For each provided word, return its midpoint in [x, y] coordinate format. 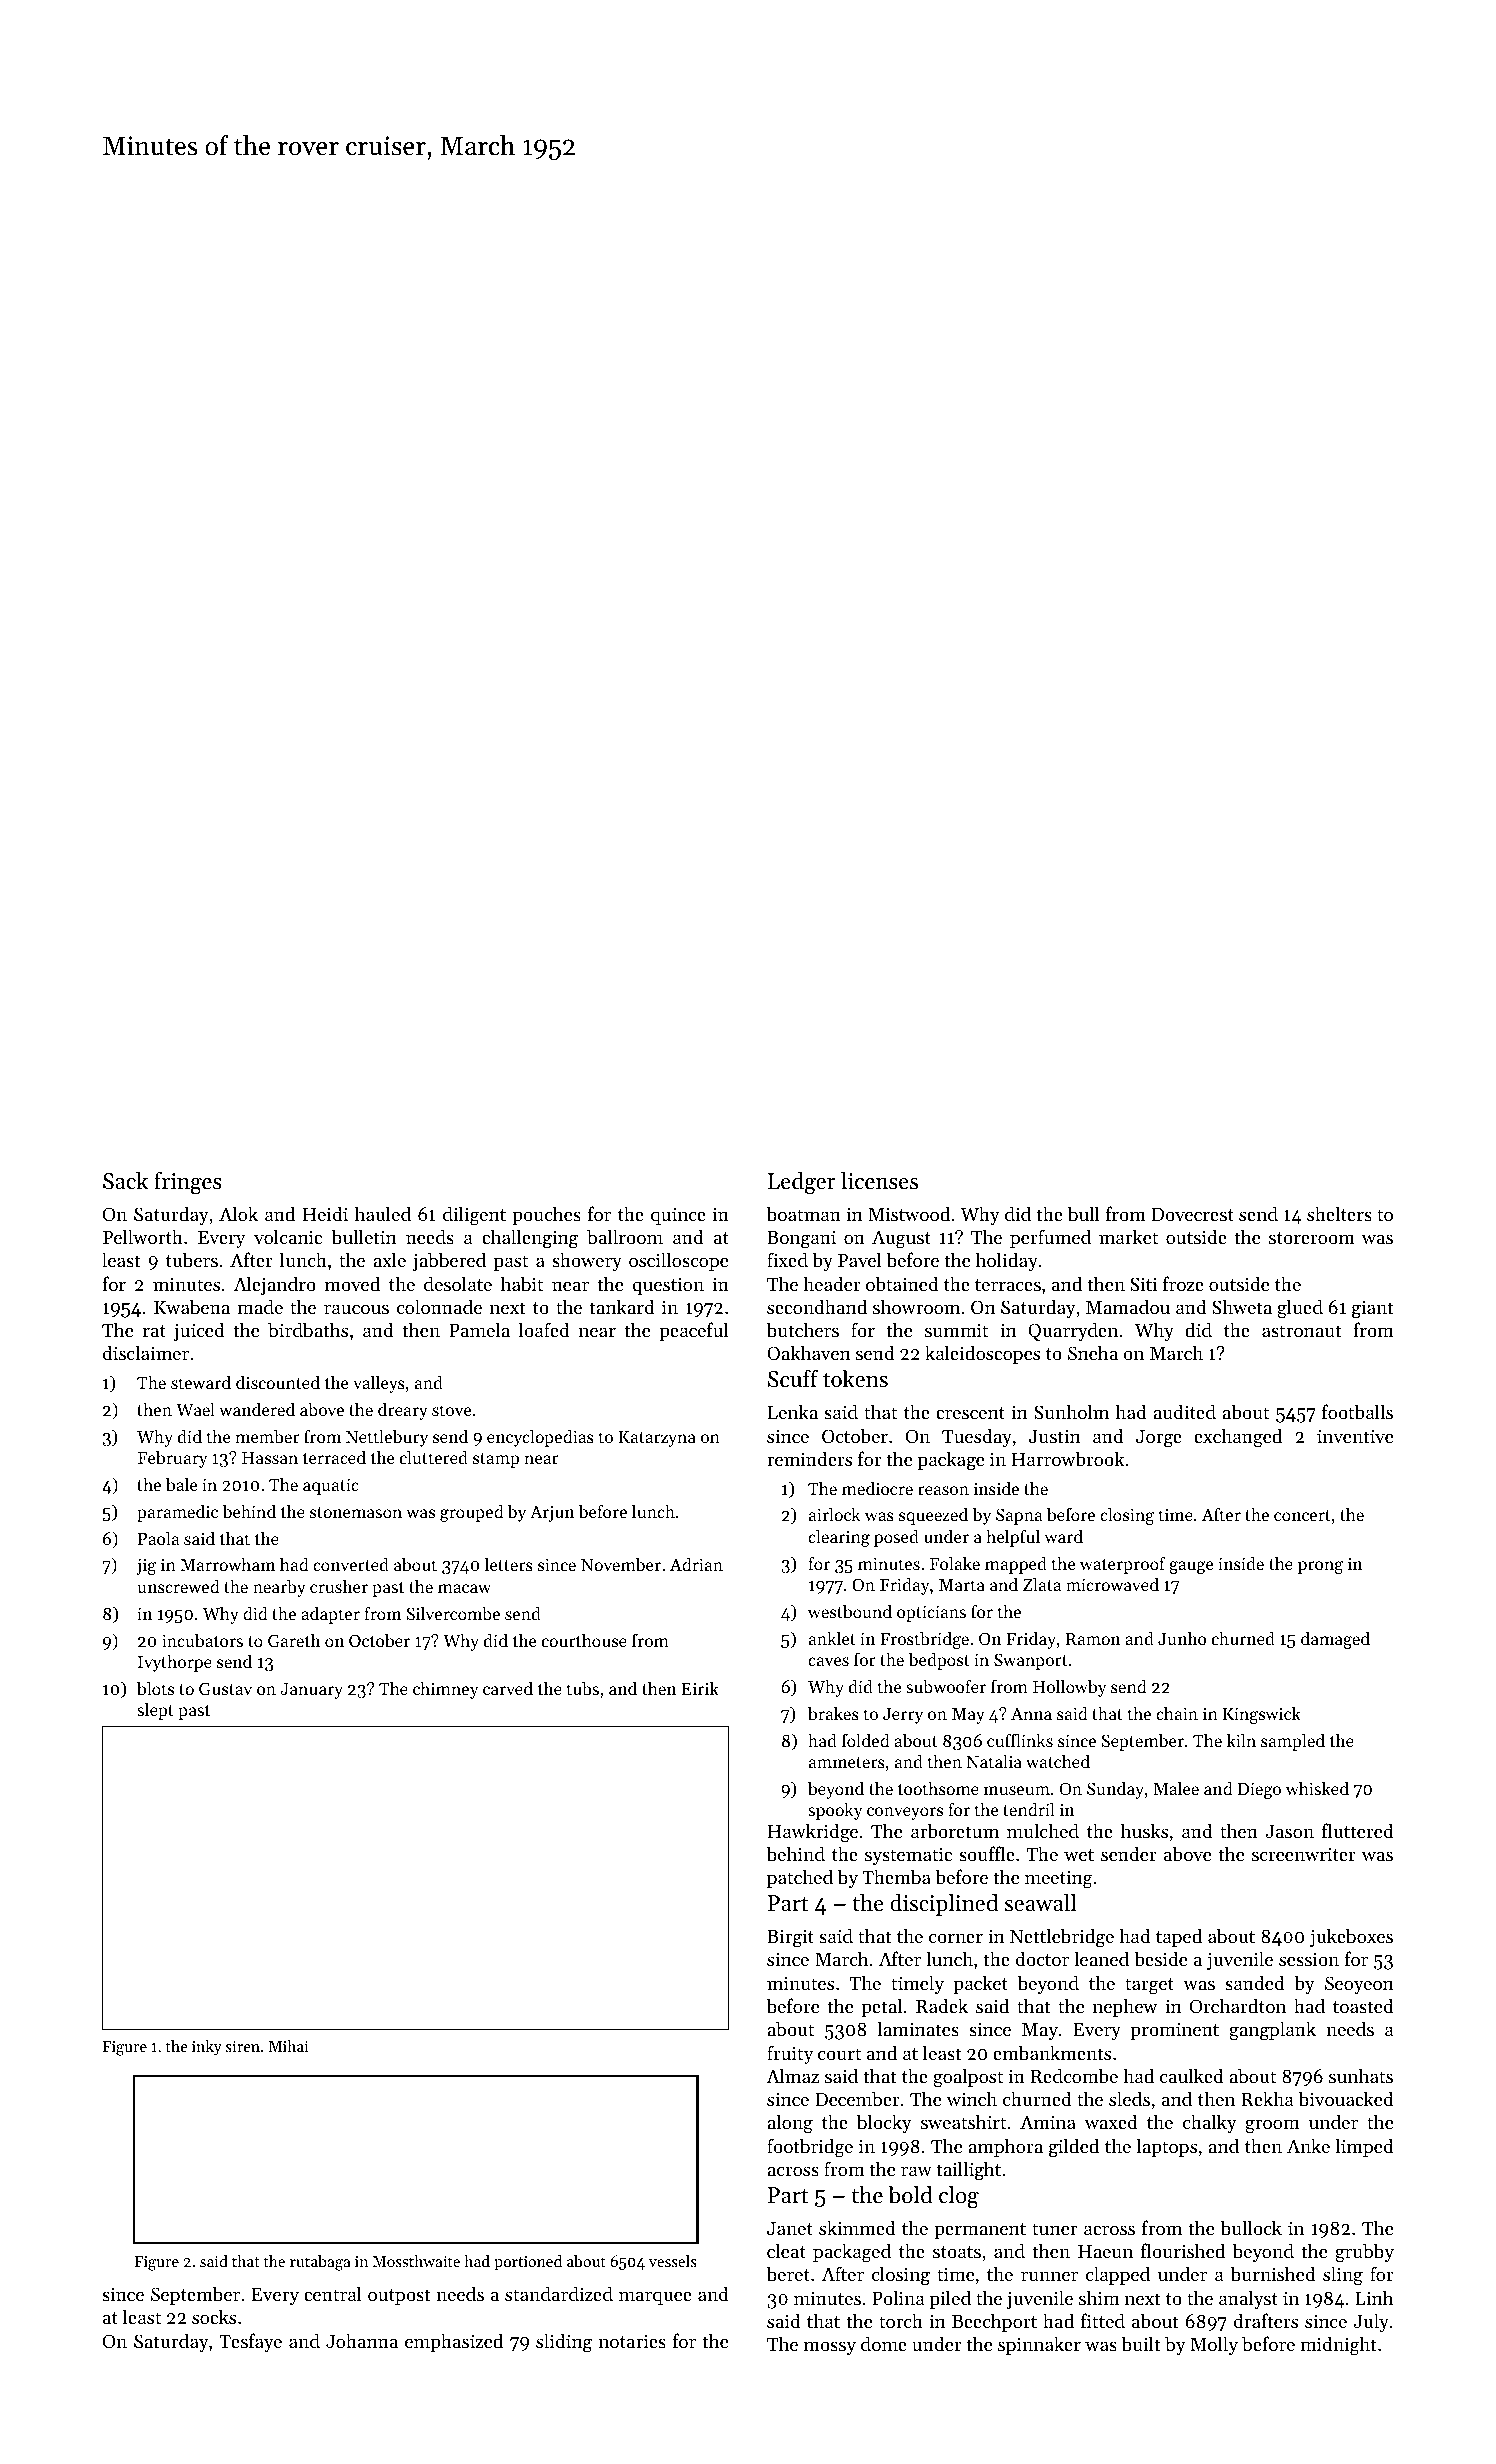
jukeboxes [1351, 1937]
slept [155, 1711]
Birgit [790, 1938]
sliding [564, 2343]
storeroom [1312, 1238]
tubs [583, 1688]
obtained [902, 1283]
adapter [330, 1615]
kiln [1241, 1740]
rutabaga [320, 2263]
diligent [474, 1216]
